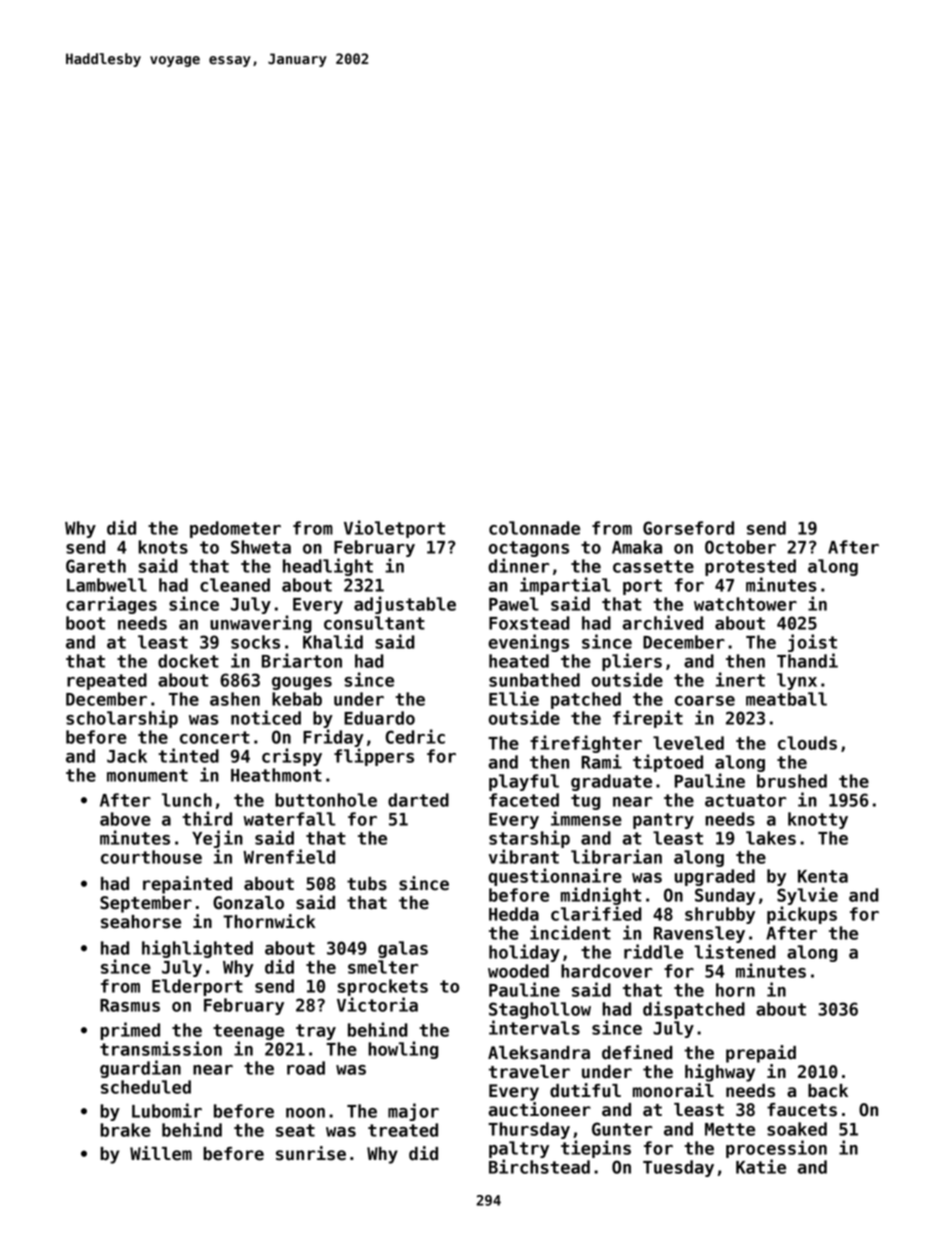  I want to click on Pawel, so click(514, 604).
